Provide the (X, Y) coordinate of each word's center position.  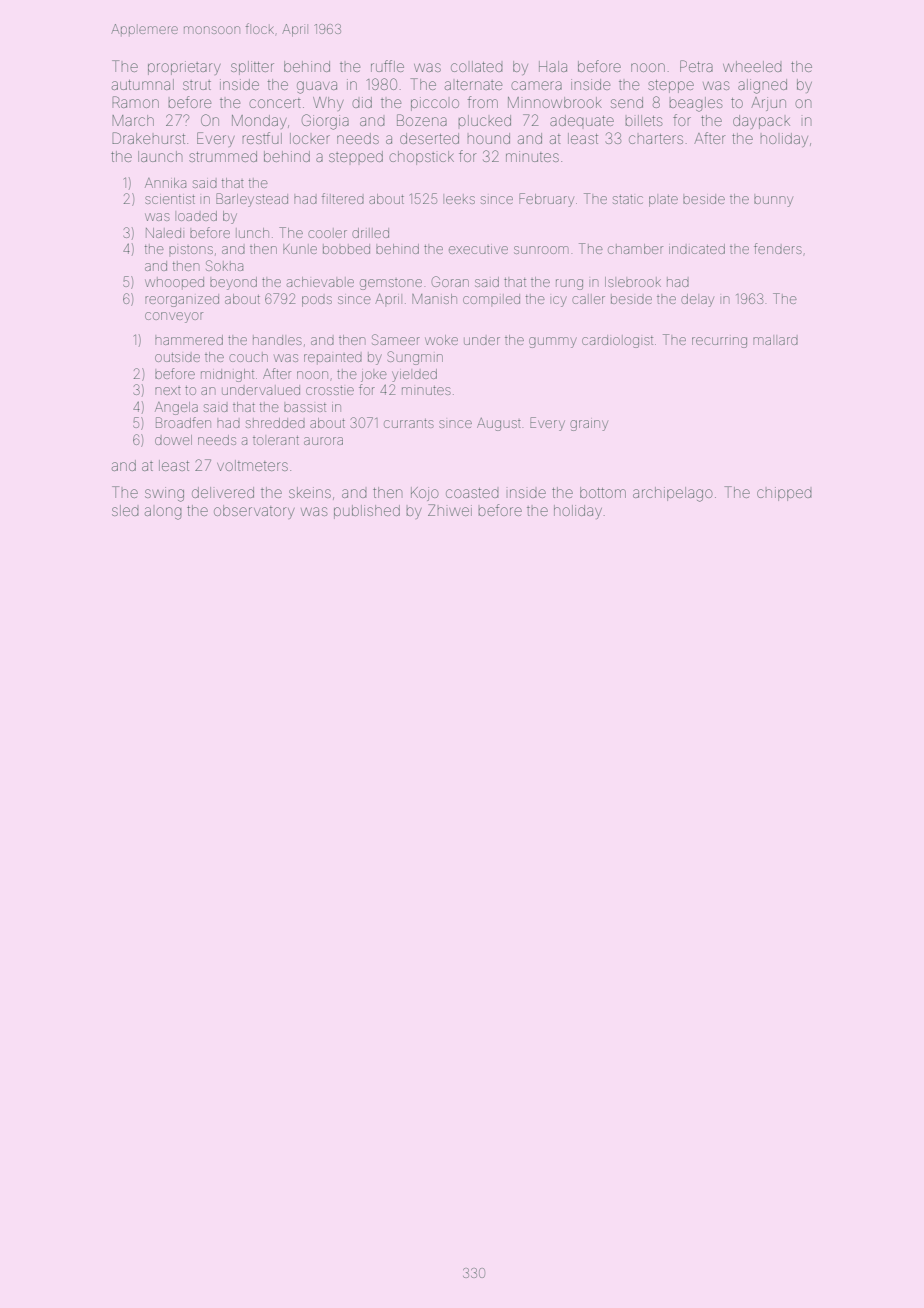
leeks (460, 199)
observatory (254, 512)
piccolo (435, 104)
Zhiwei (450, 510)
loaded (197, 216)
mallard (775, 341)
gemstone (391, 284)
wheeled (752, 66)
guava (317, 87)
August (499, 424)
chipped (784, 494)
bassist (305, 407)
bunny (773, 201)
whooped (174, 283)
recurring (719, 342)
